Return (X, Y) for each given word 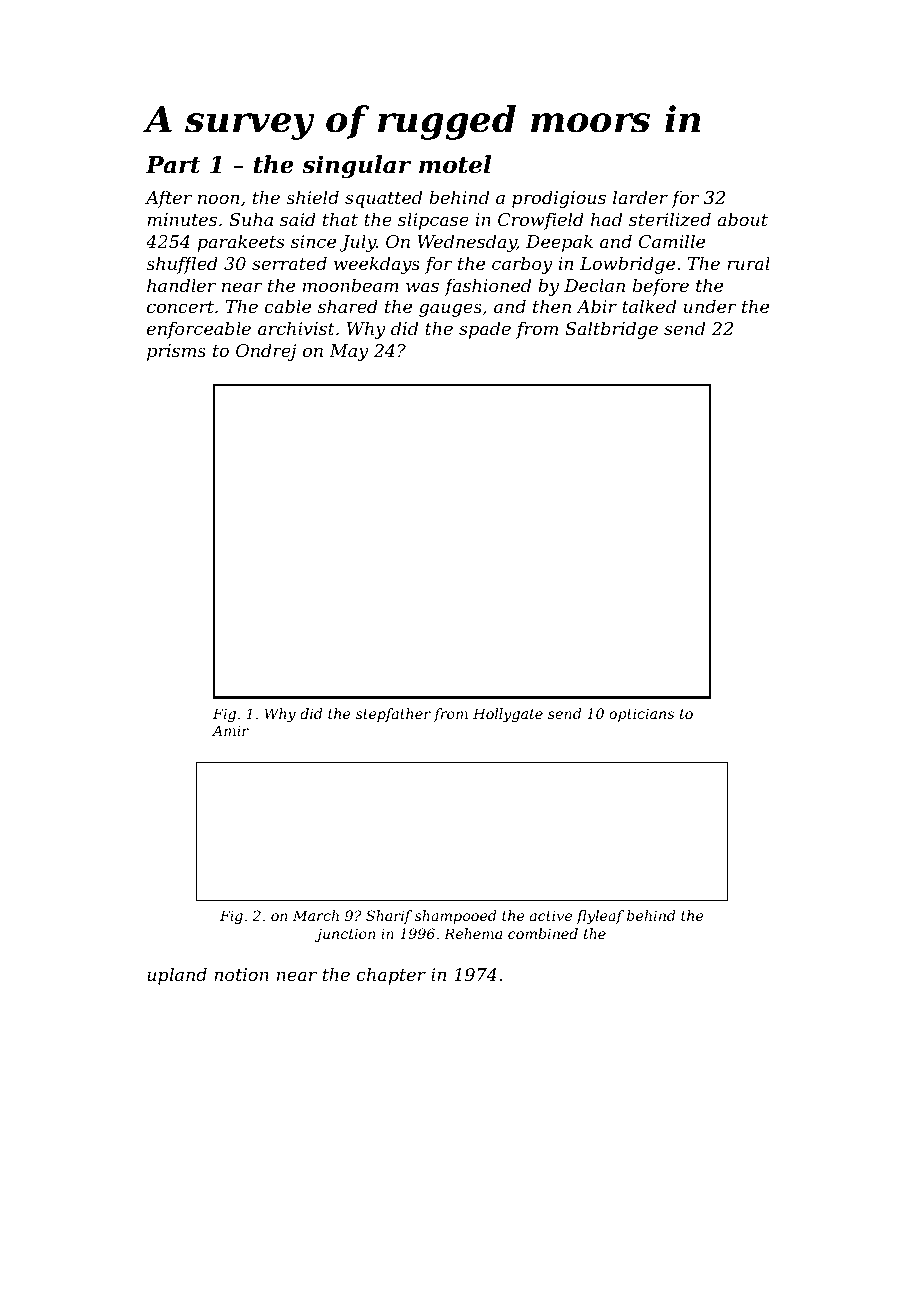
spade (485, 330)
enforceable (199, 330)
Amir (230, 730)
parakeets (241, 243)
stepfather (393, 715)
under (710, 306)
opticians (641, 715)
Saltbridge (611, 330)
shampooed (455, 917)
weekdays (377, 265)
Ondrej (266, 352)
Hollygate (508, 715)
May (349, 352)
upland (177, 976)
